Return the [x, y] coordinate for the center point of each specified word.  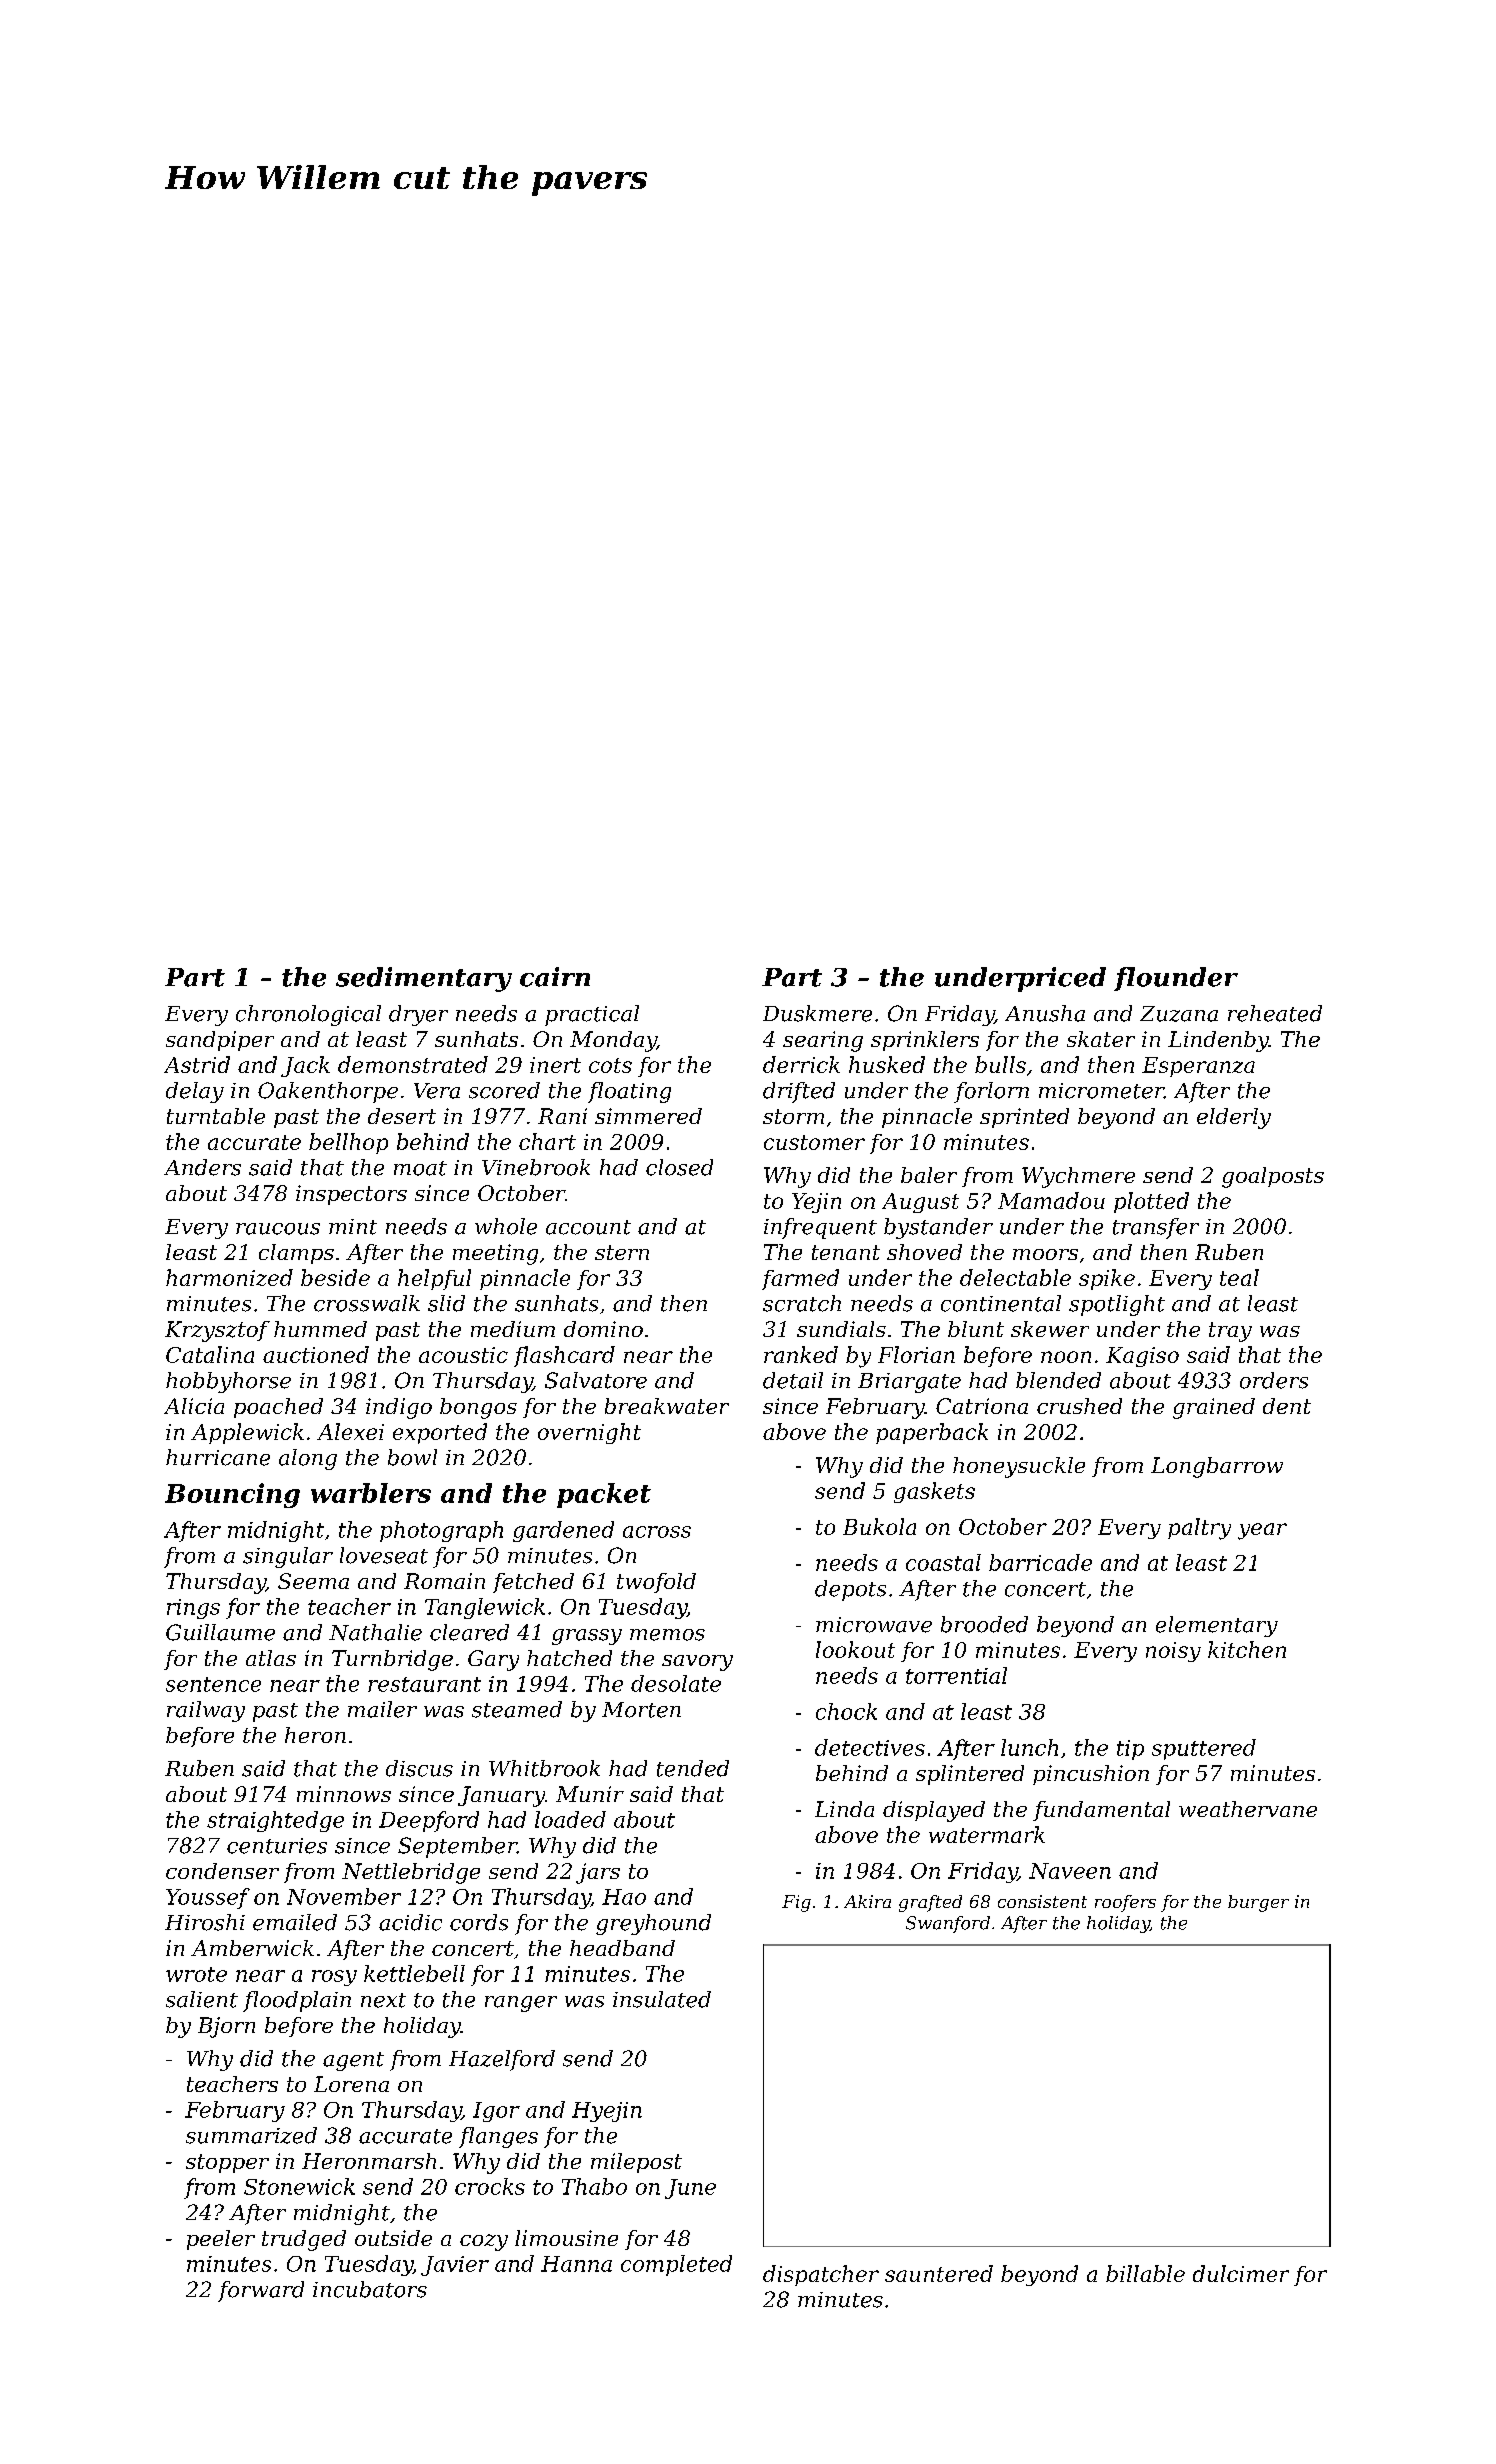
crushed [1079, 1406]
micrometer [1101, 1091]
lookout [855, 1649]
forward [261, 2291]
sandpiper [220, 1041]
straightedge [275, 1821]
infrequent [820, 1228]
